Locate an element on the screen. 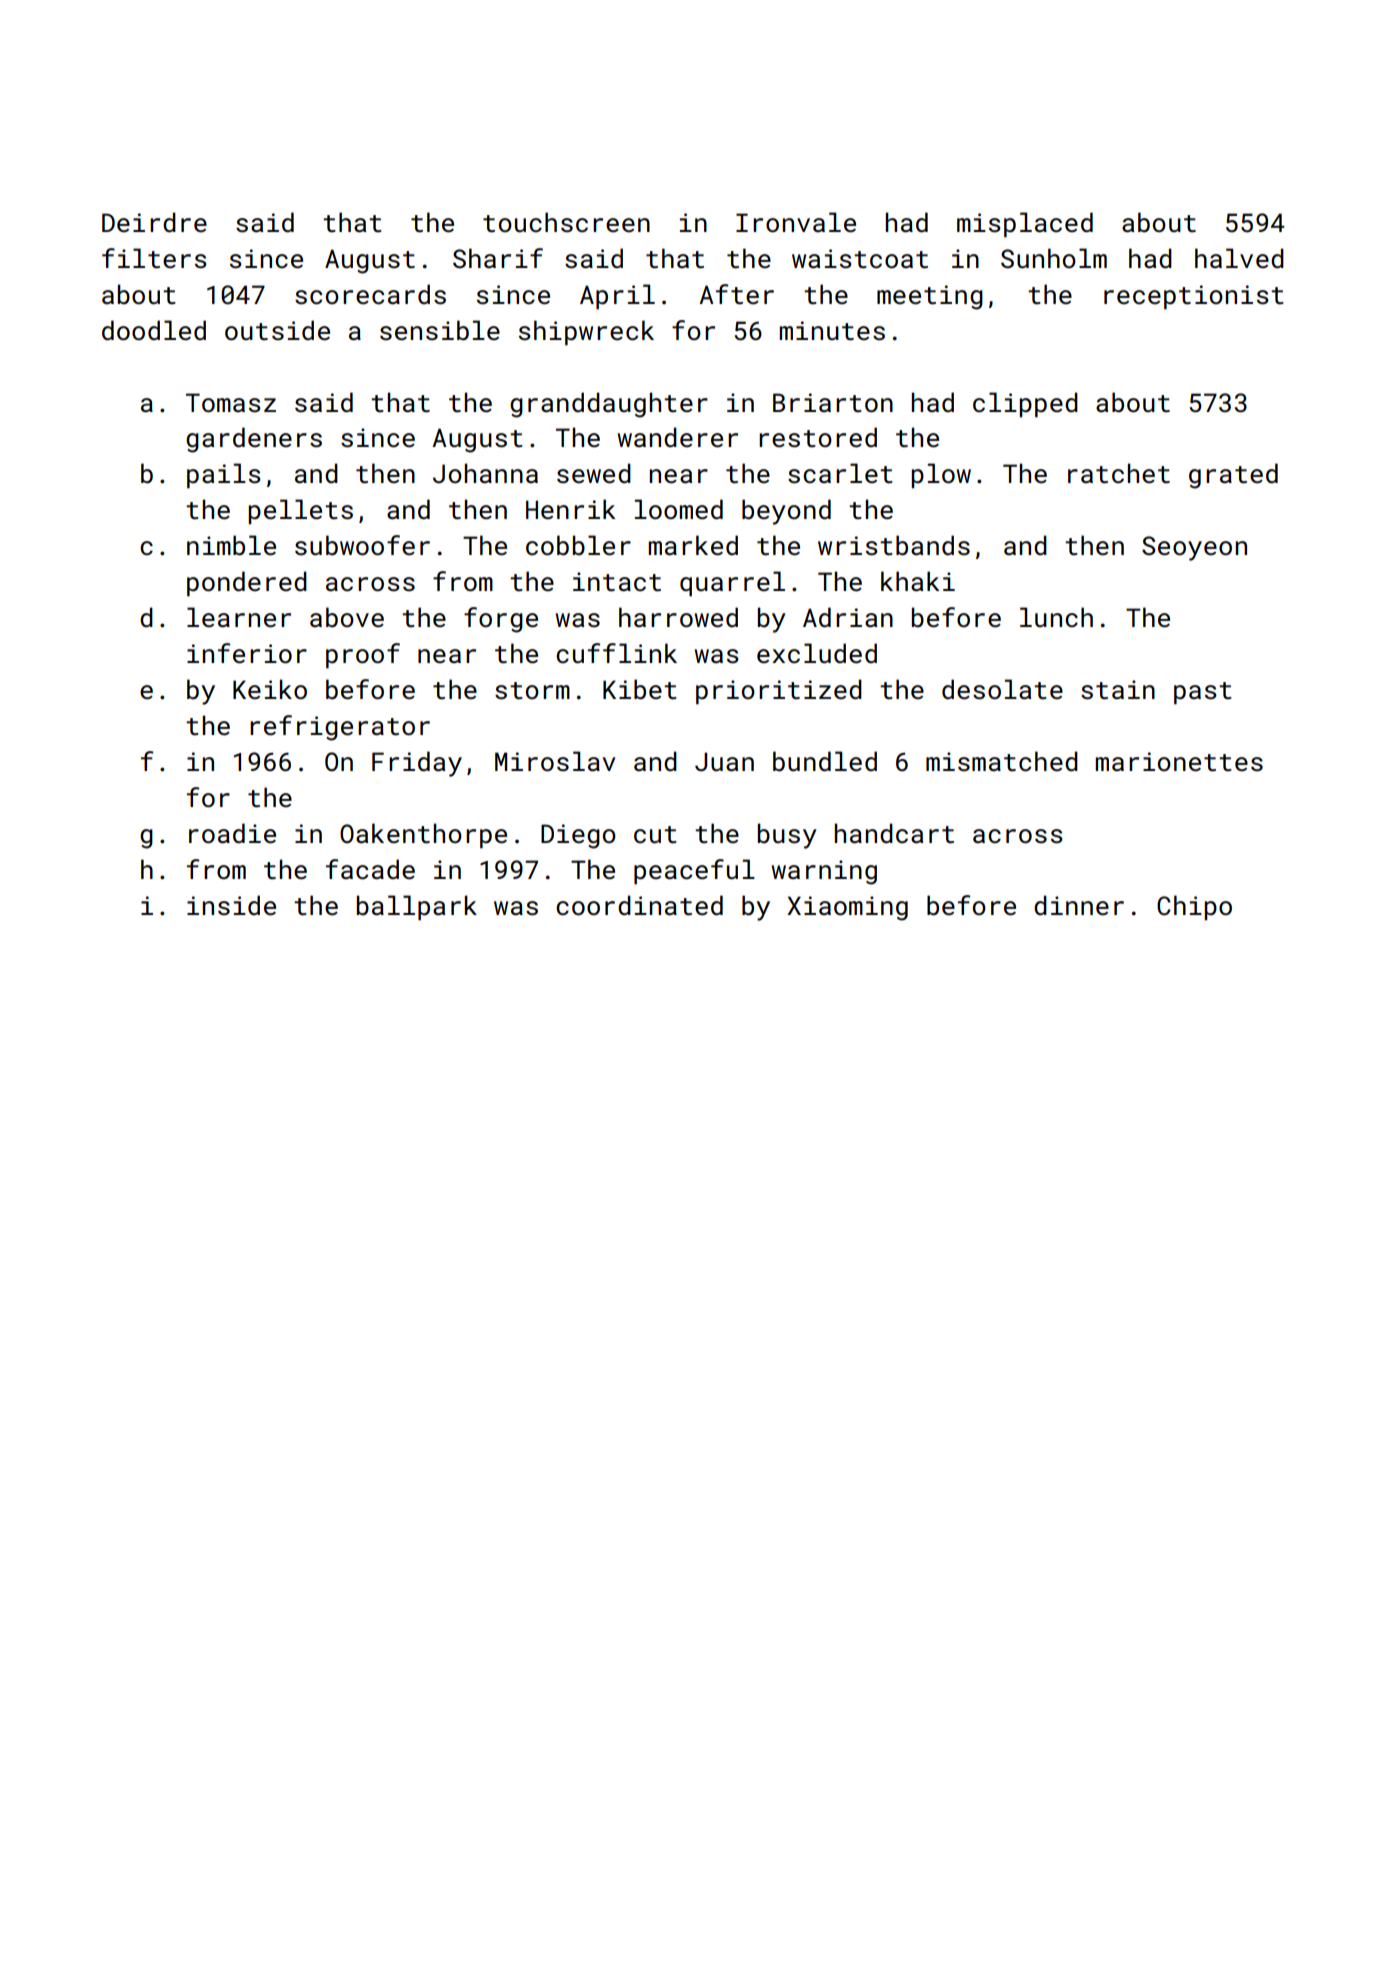 The image size is (1386, 1969). inside is located at coordinates (231, 905).
